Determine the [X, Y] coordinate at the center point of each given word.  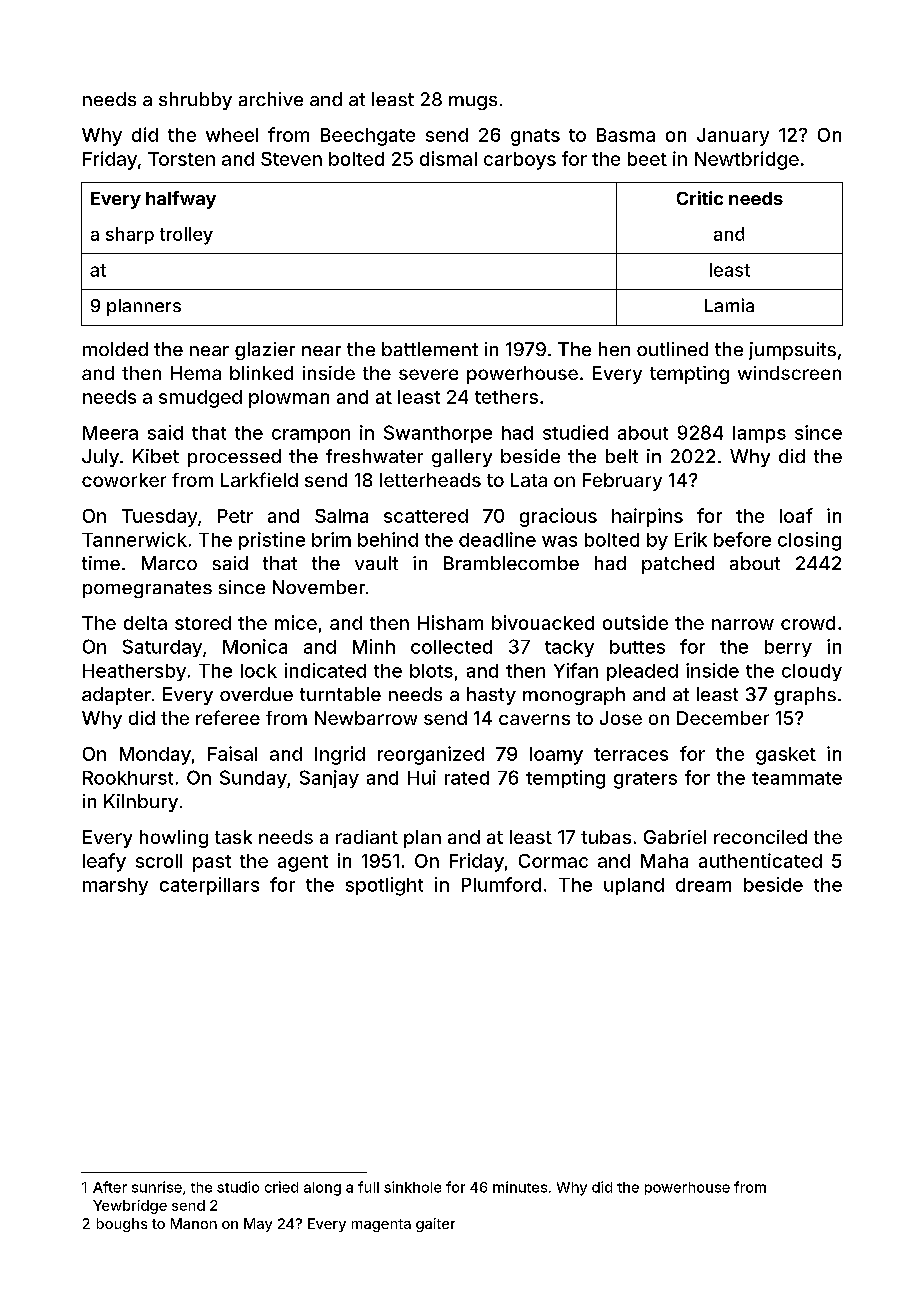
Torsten [181, 159]
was [559, 541]
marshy [115, 886]
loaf [796, 515]
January [733, 137]
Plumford [501, 884]
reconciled [760, 837]
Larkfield [259, 479]
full [368, 1187]
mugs [473, 103]
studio [238, 1187]
